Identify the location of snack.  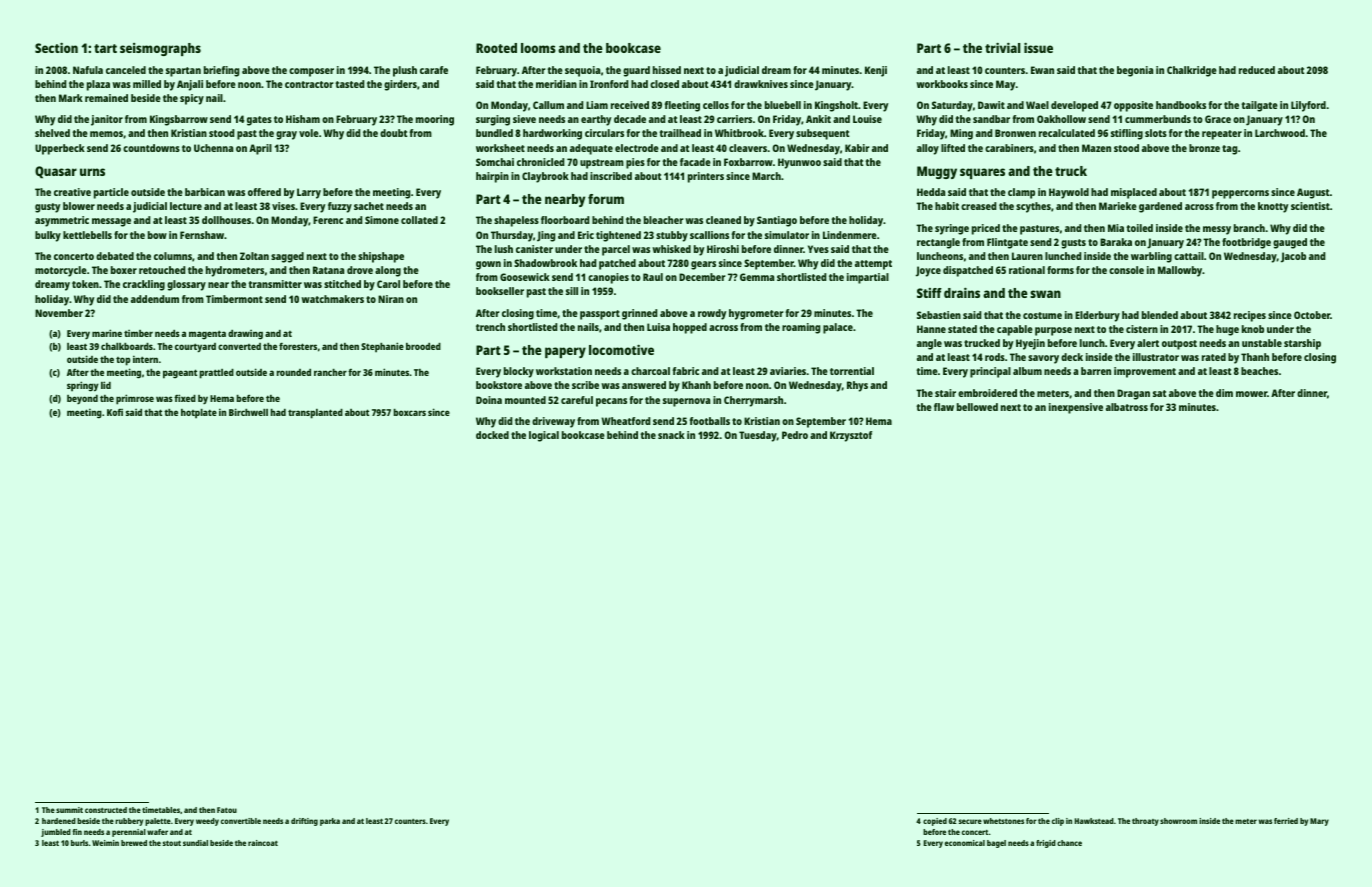
(671, 435).
